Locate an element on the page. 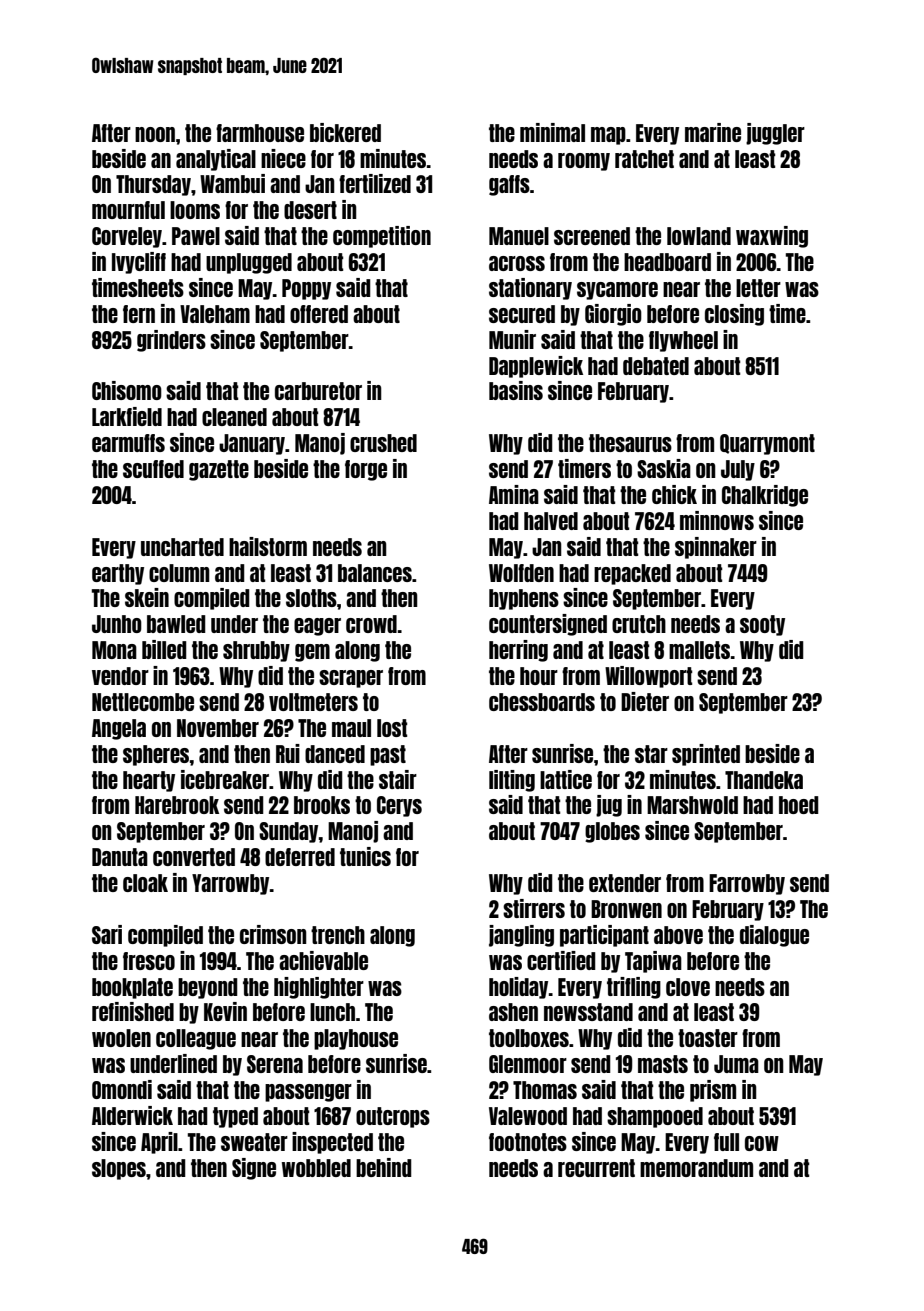 This image has width=924, height=1311. chessboards is located at coordinates (542, 702).
